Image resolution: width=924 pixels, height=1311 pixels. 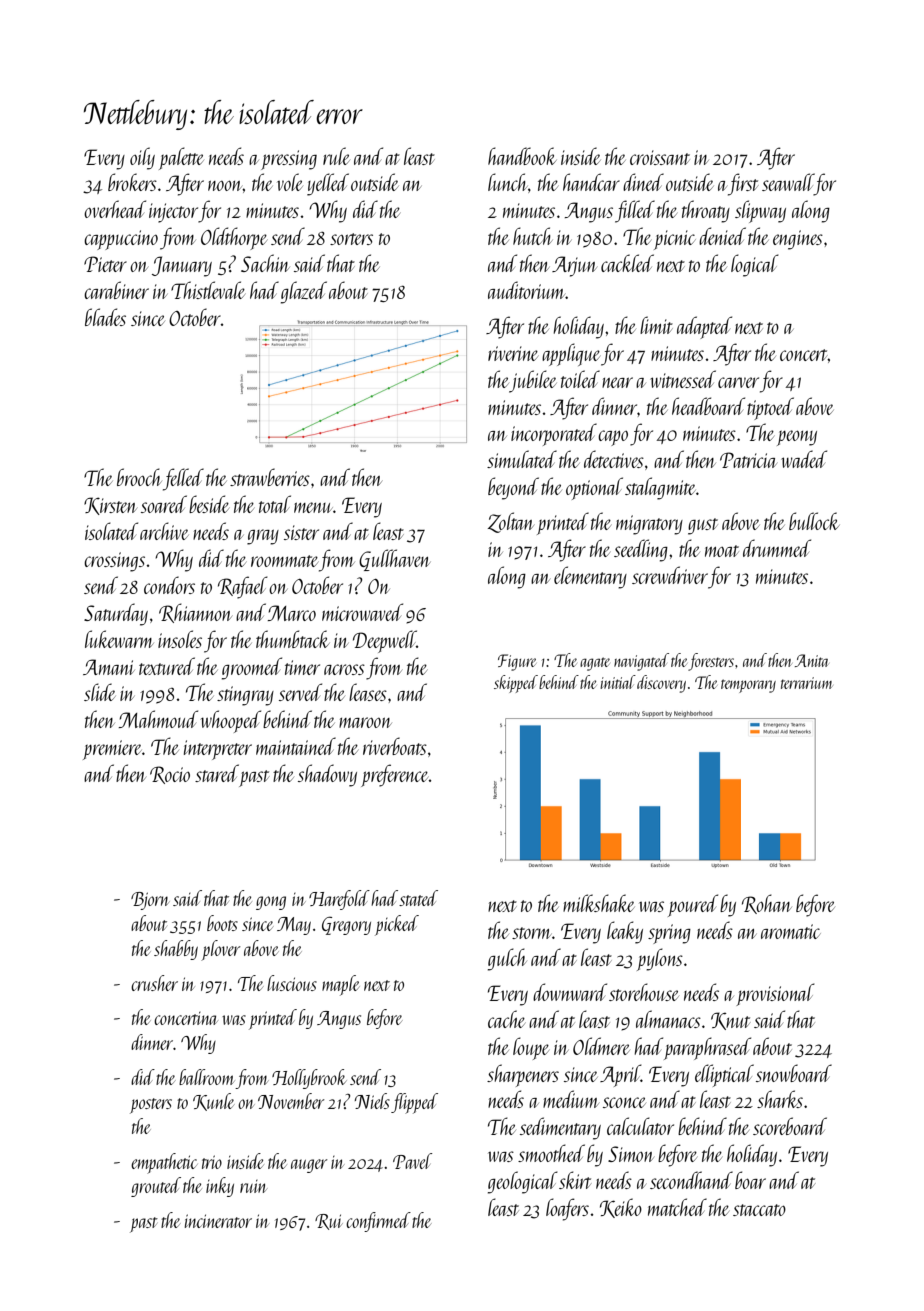 I want to click on staccato, so click(x=759, y=1210).
